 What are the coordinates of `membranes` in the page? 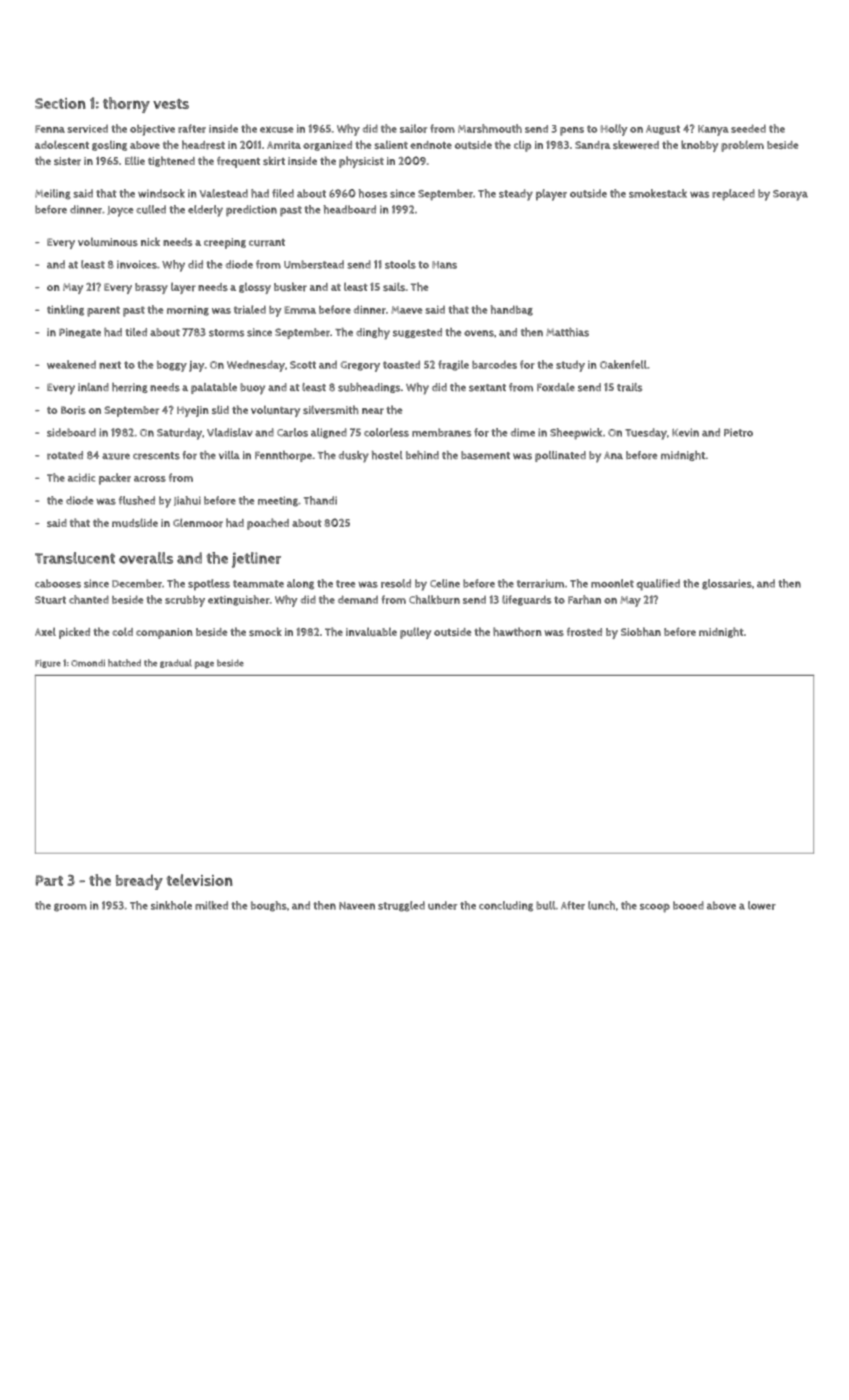 It's located at (441, 432).
